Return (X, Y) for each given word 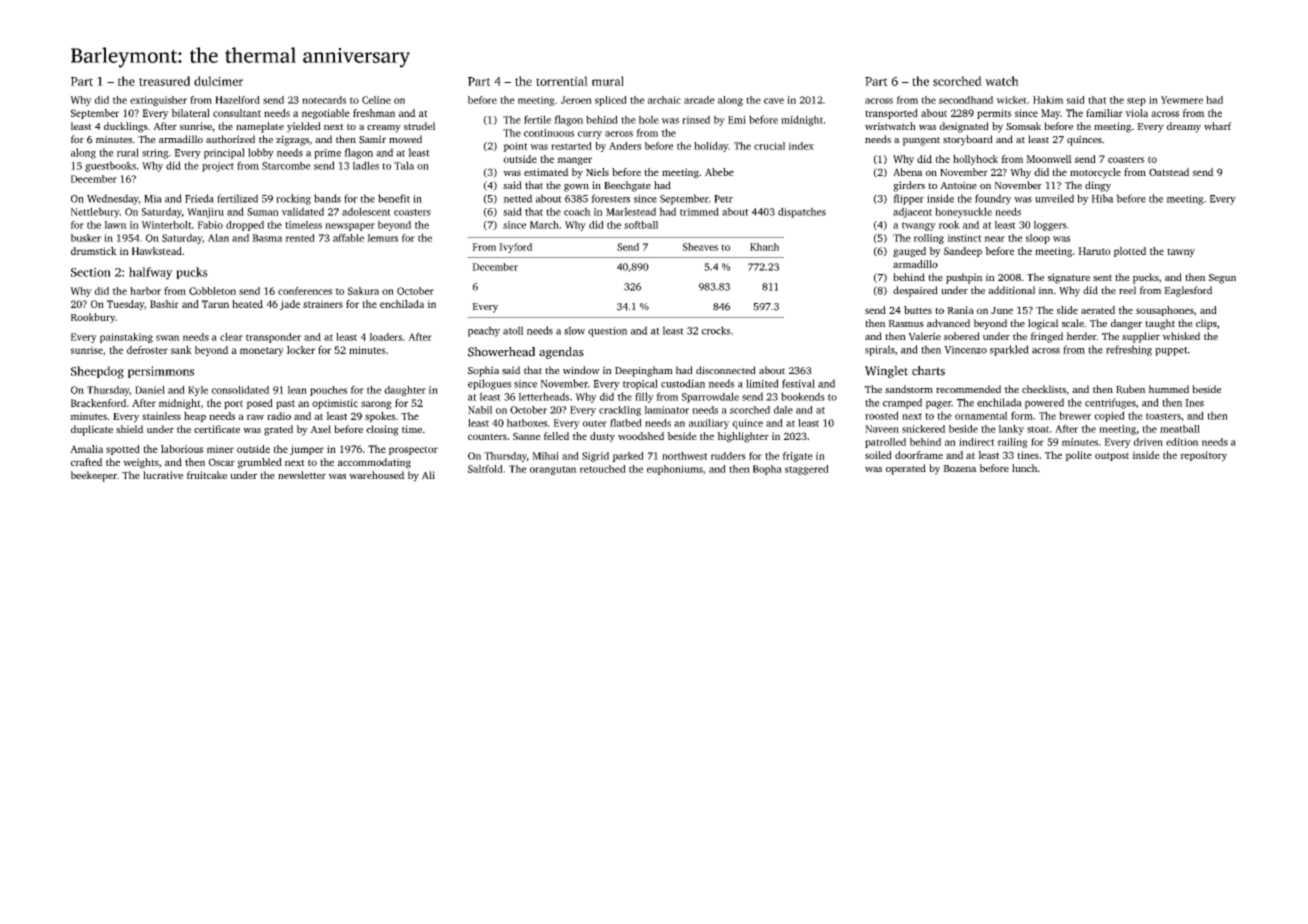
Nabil (480, 410)
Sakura (363, 291)
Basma (267, 238)
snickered (924, 429)
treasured (164, 81)
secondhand (966, 100)
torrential (562, 81)
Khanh (764, 247)
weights (141, 463)
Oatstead (1169, 172)
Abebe (719, 172)
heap (195, 417)
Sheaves (700, 247)
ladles (366, 165)
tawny (1181, 252)
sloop (1038, 239)
